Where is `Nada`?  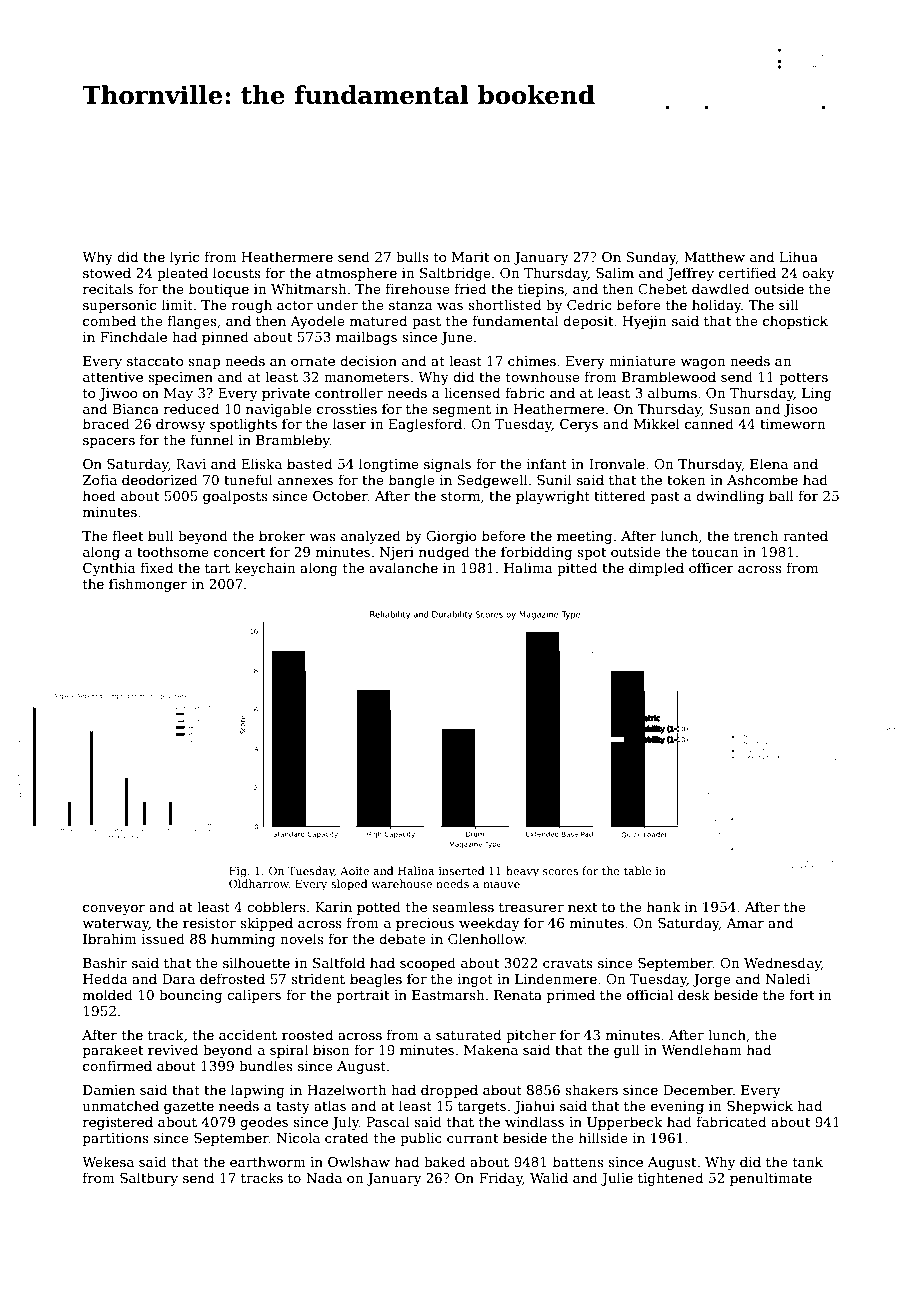
Nada is located at coordinates (324, 1177).
